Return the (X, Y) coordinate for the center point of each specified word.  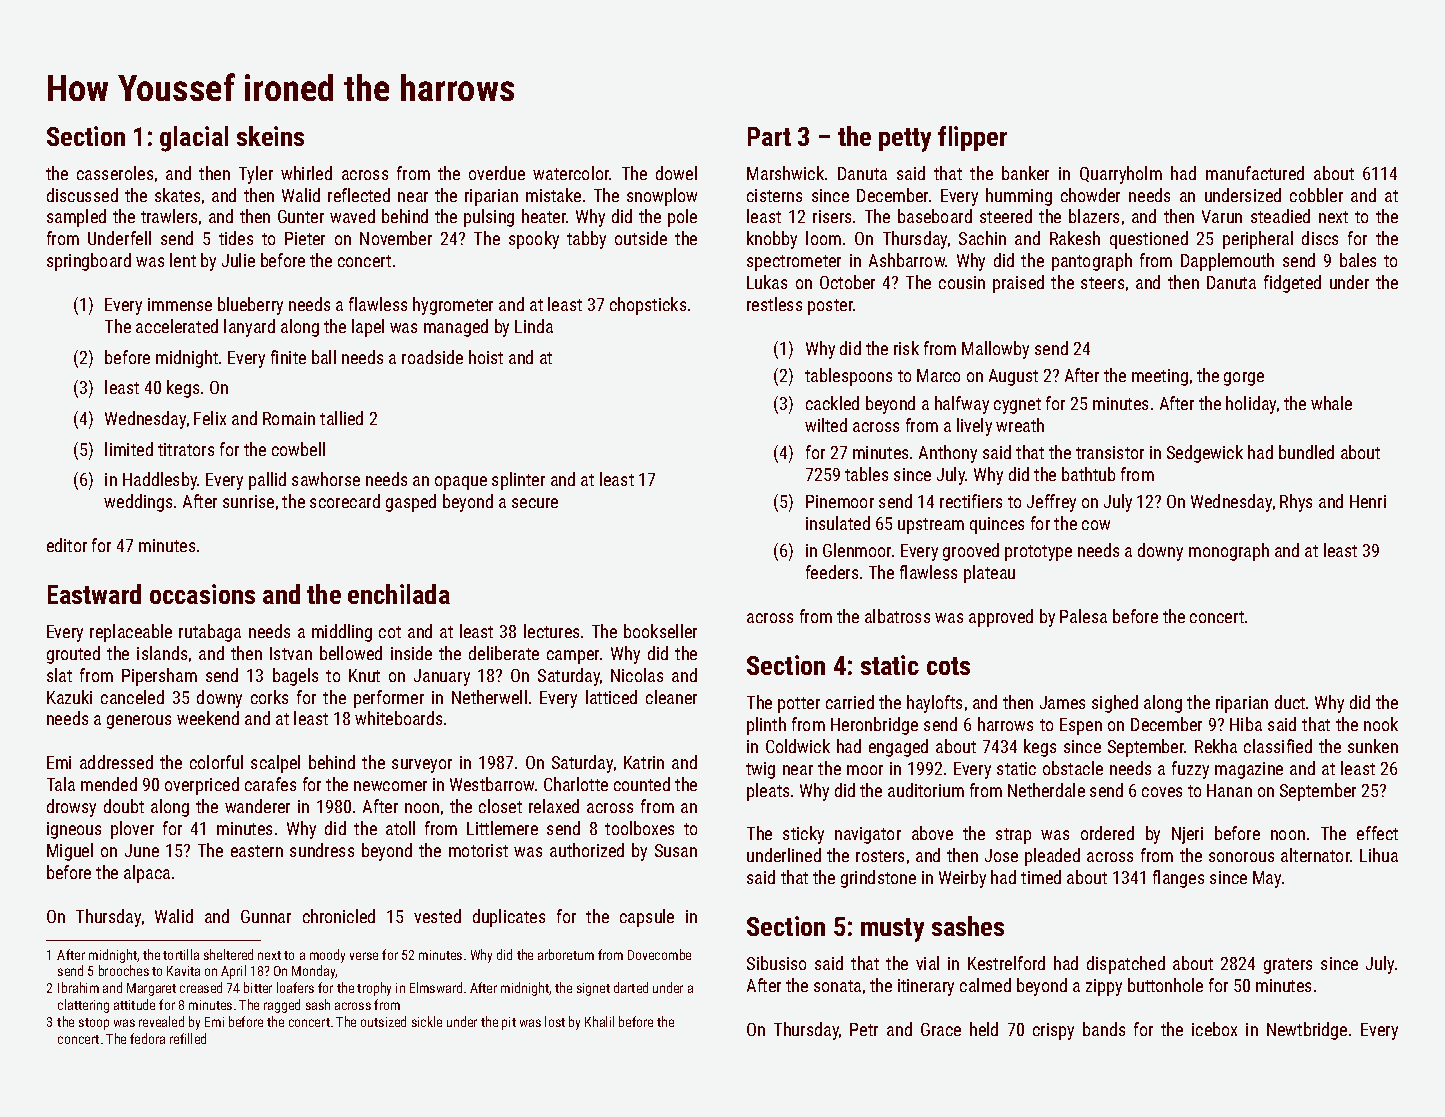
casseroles (115, 173)
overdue (497, 173)
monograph (1229, 552)
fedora (147, 1038)
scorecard (345, 501)
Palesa (1083, 616)
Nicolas (637, 675)
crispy (1053, 1031)
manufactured (1255, 173)
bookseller (660, 631)
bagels (295, 677)
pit (509, 1023)
